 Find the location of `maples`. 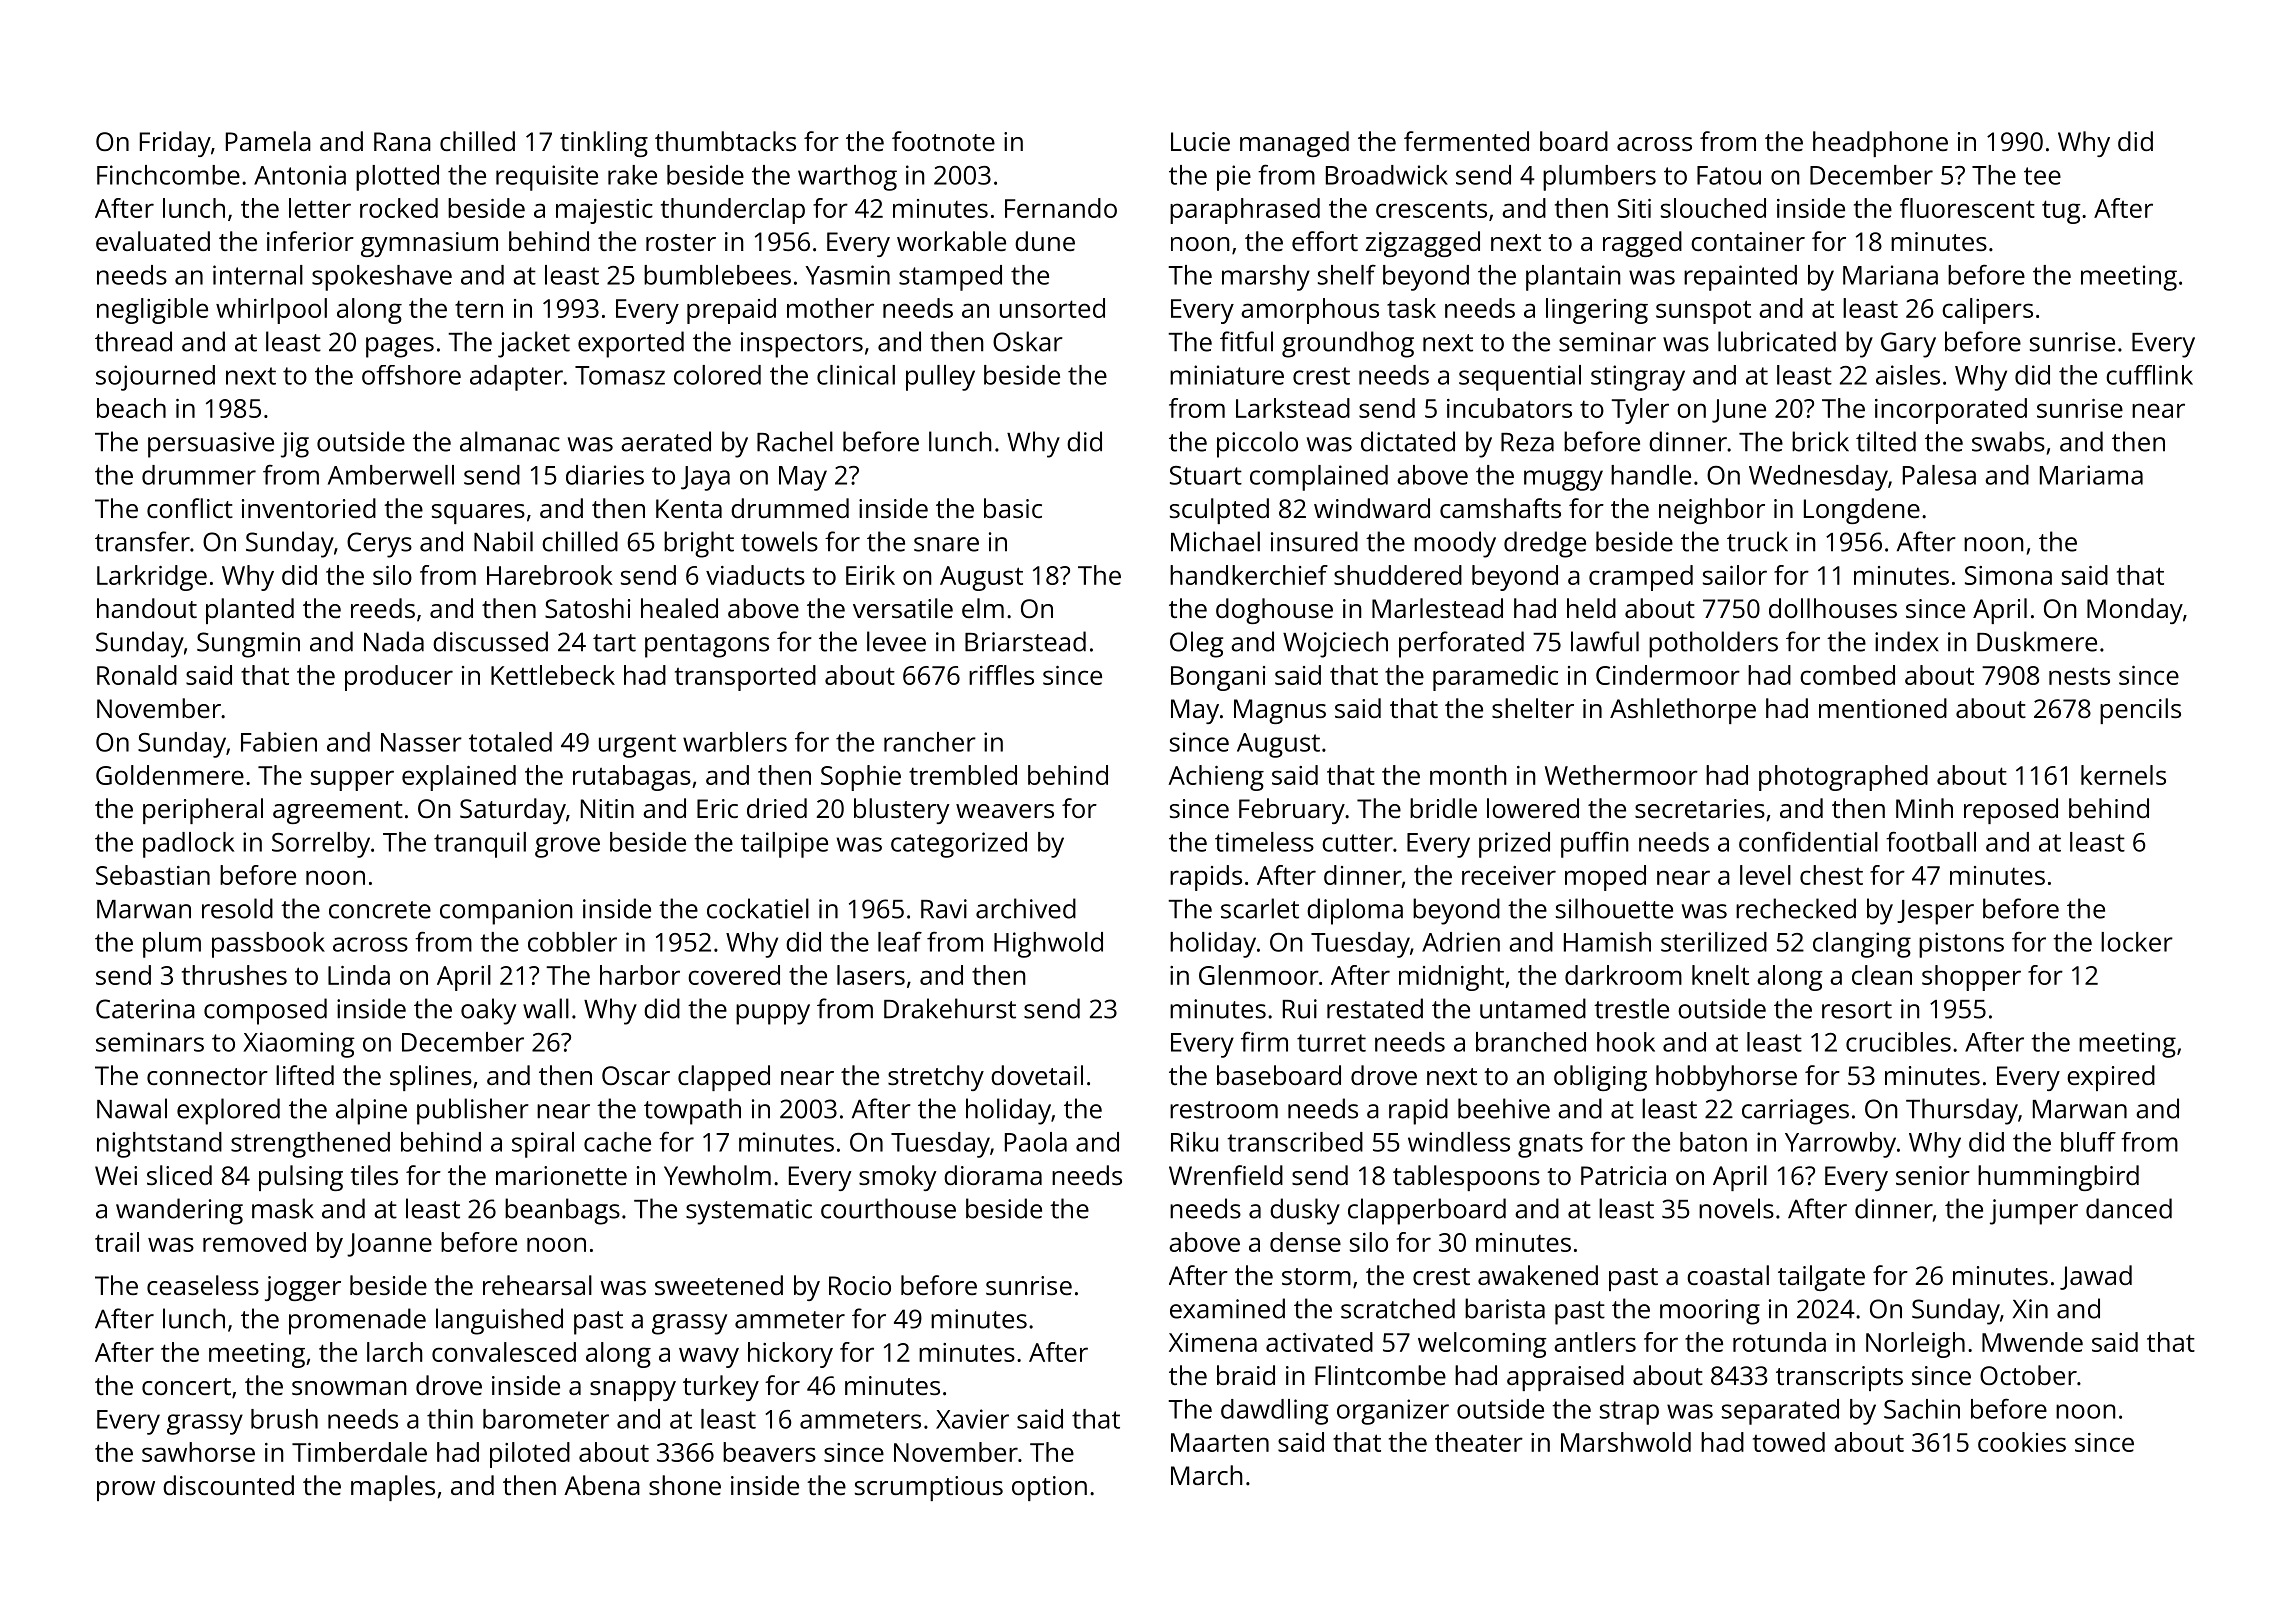

maples is located at coordinates (393, 1488).
